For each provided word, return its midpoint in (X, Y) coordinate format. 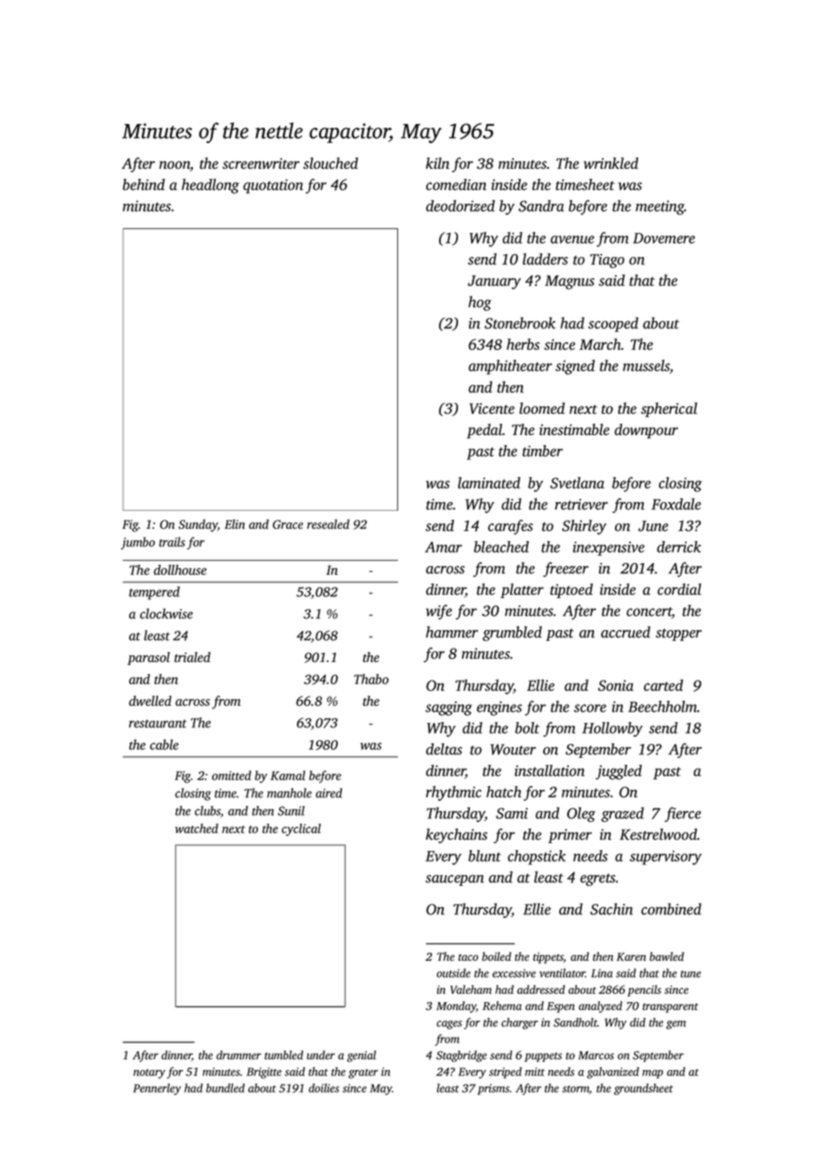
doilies (324, 1088)
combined (671, 909)
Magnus (569, 282)
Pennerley (157, 1089)
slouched (330, 163)
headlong (210, 186)
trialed (192, 657)
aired (329, 793)
